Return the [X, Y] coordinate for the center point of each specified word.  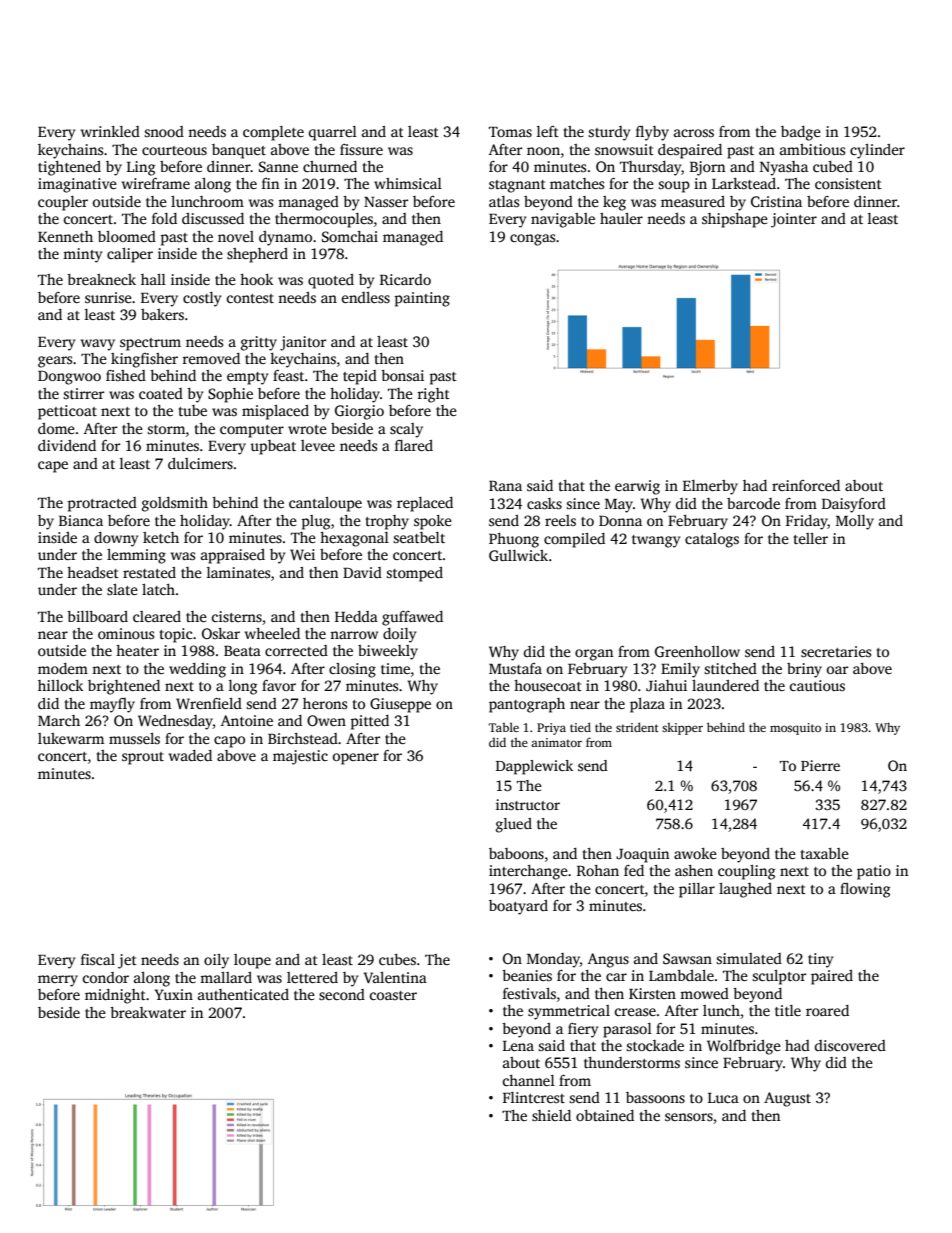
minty [82, 255]
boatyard [518, 907]
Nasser [386, 202]
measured [693, 201]
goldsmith [175, 504]
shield [551, 1115]
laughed [745, 890]
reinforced [806, 485]
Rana [505, 486]
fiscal [98, 959]
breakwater [148, 1012]
